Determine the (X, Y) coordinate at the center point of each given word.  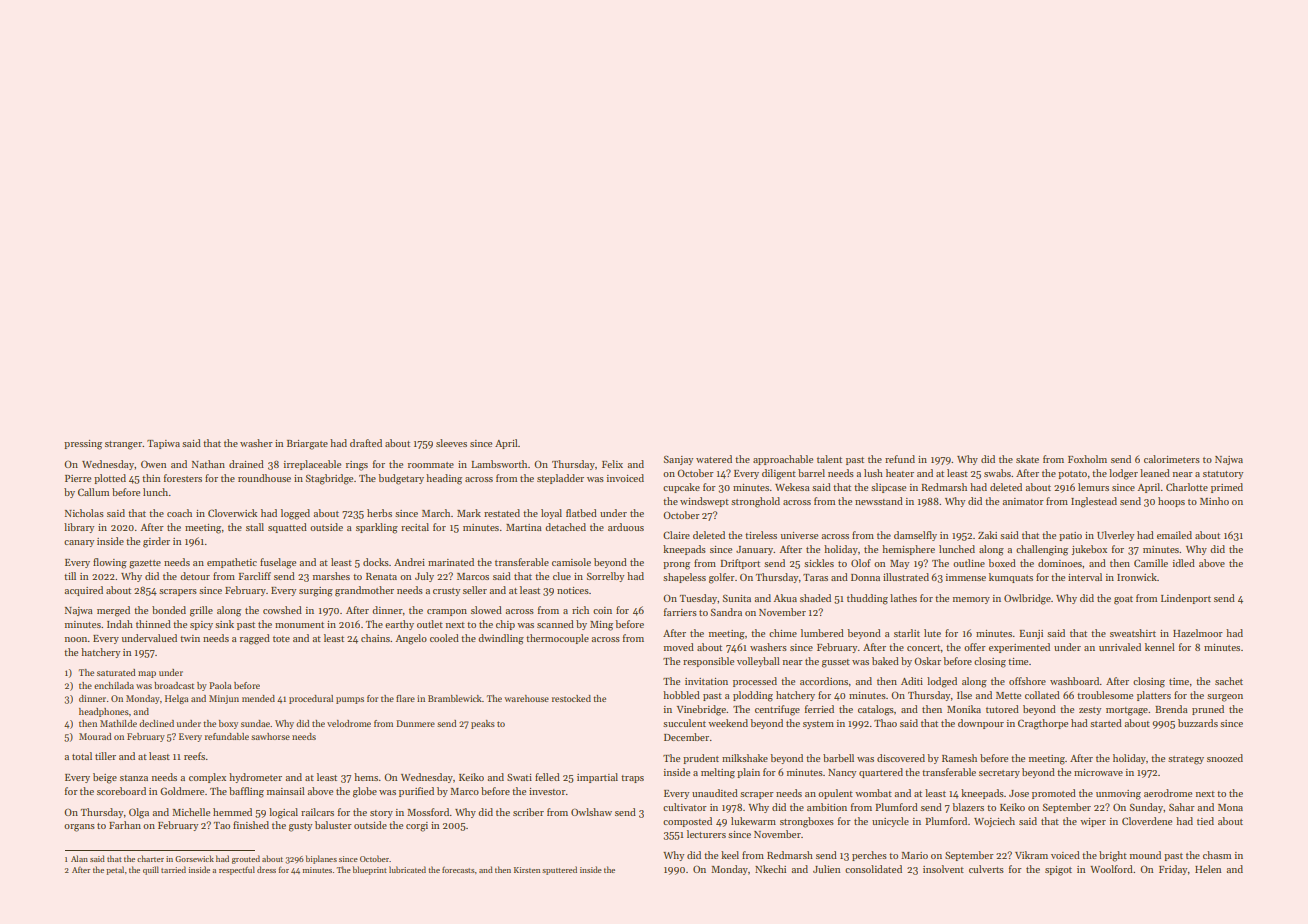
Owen (154, 464)
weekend (728, 723)
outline (969, 563)
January (755, 550)
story (381, 814)
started (1106, 723)
